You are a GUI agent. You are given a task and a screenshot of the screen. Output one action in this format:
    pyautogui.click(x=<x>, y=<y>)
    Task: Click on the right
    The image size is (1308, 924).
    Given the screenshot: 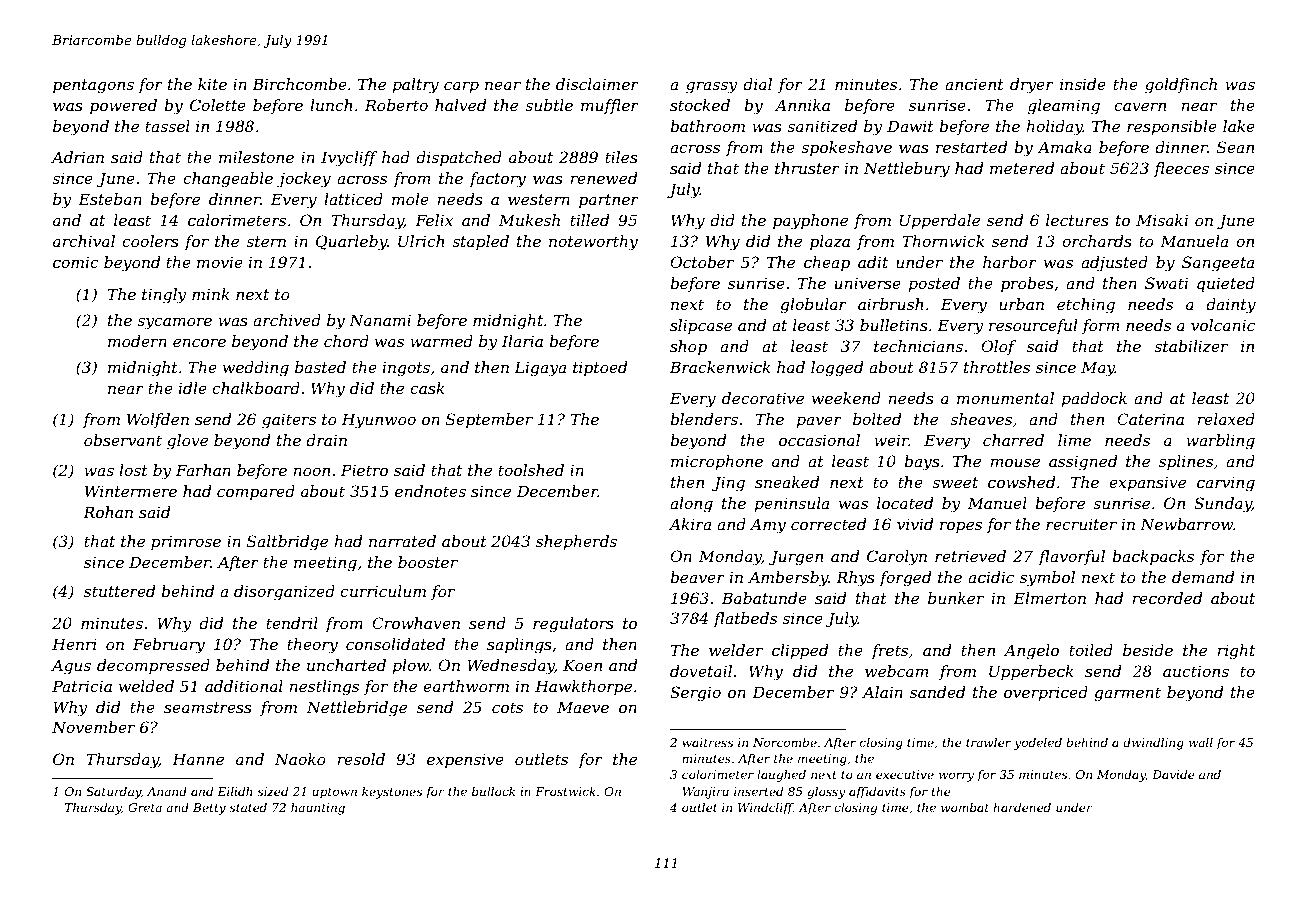 What is the action you would take?
    pyautogui.click(x=1236, y=652)
